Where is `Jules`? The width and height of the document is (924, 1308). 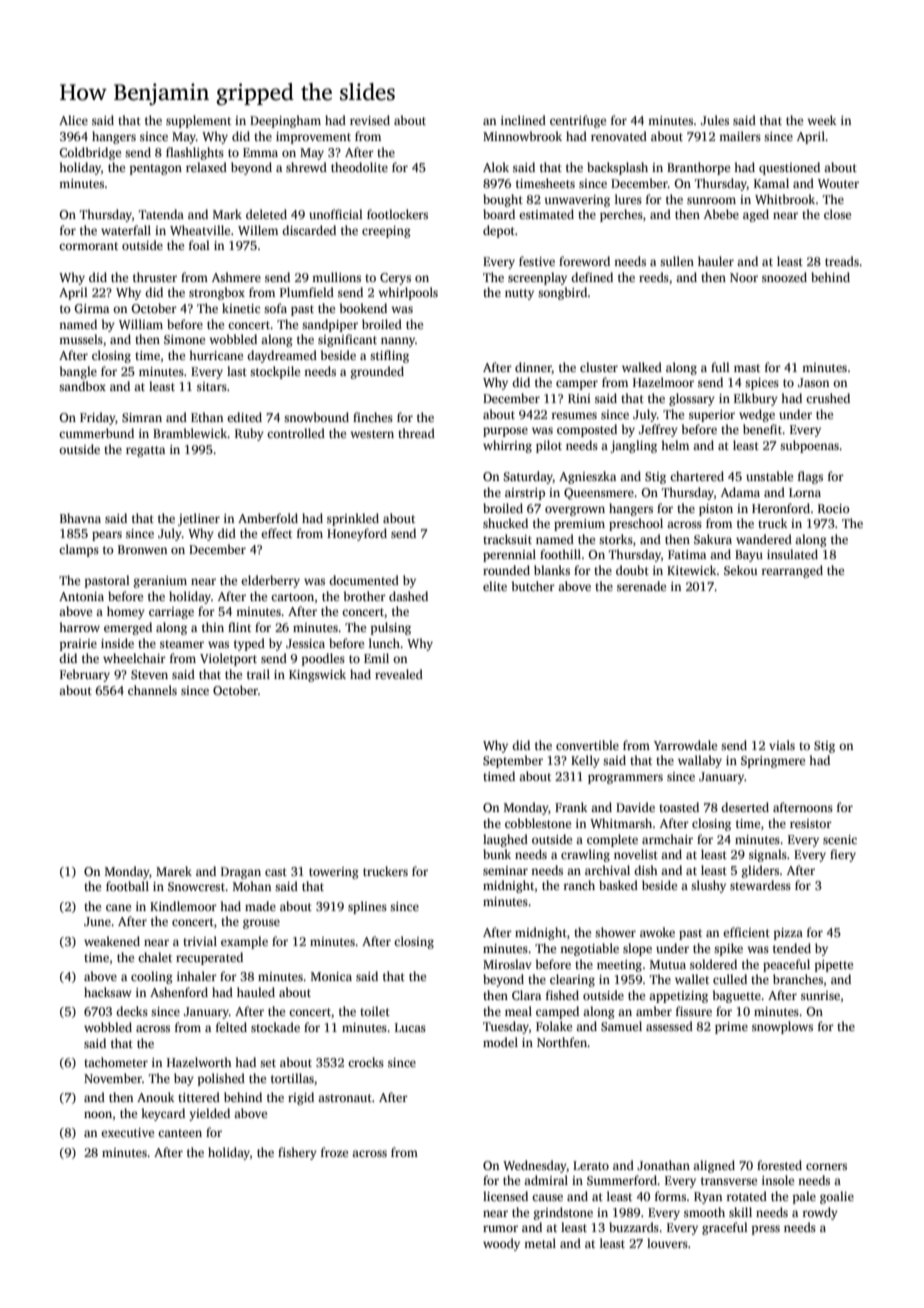 Jules is located at coordinates (715, 120).
